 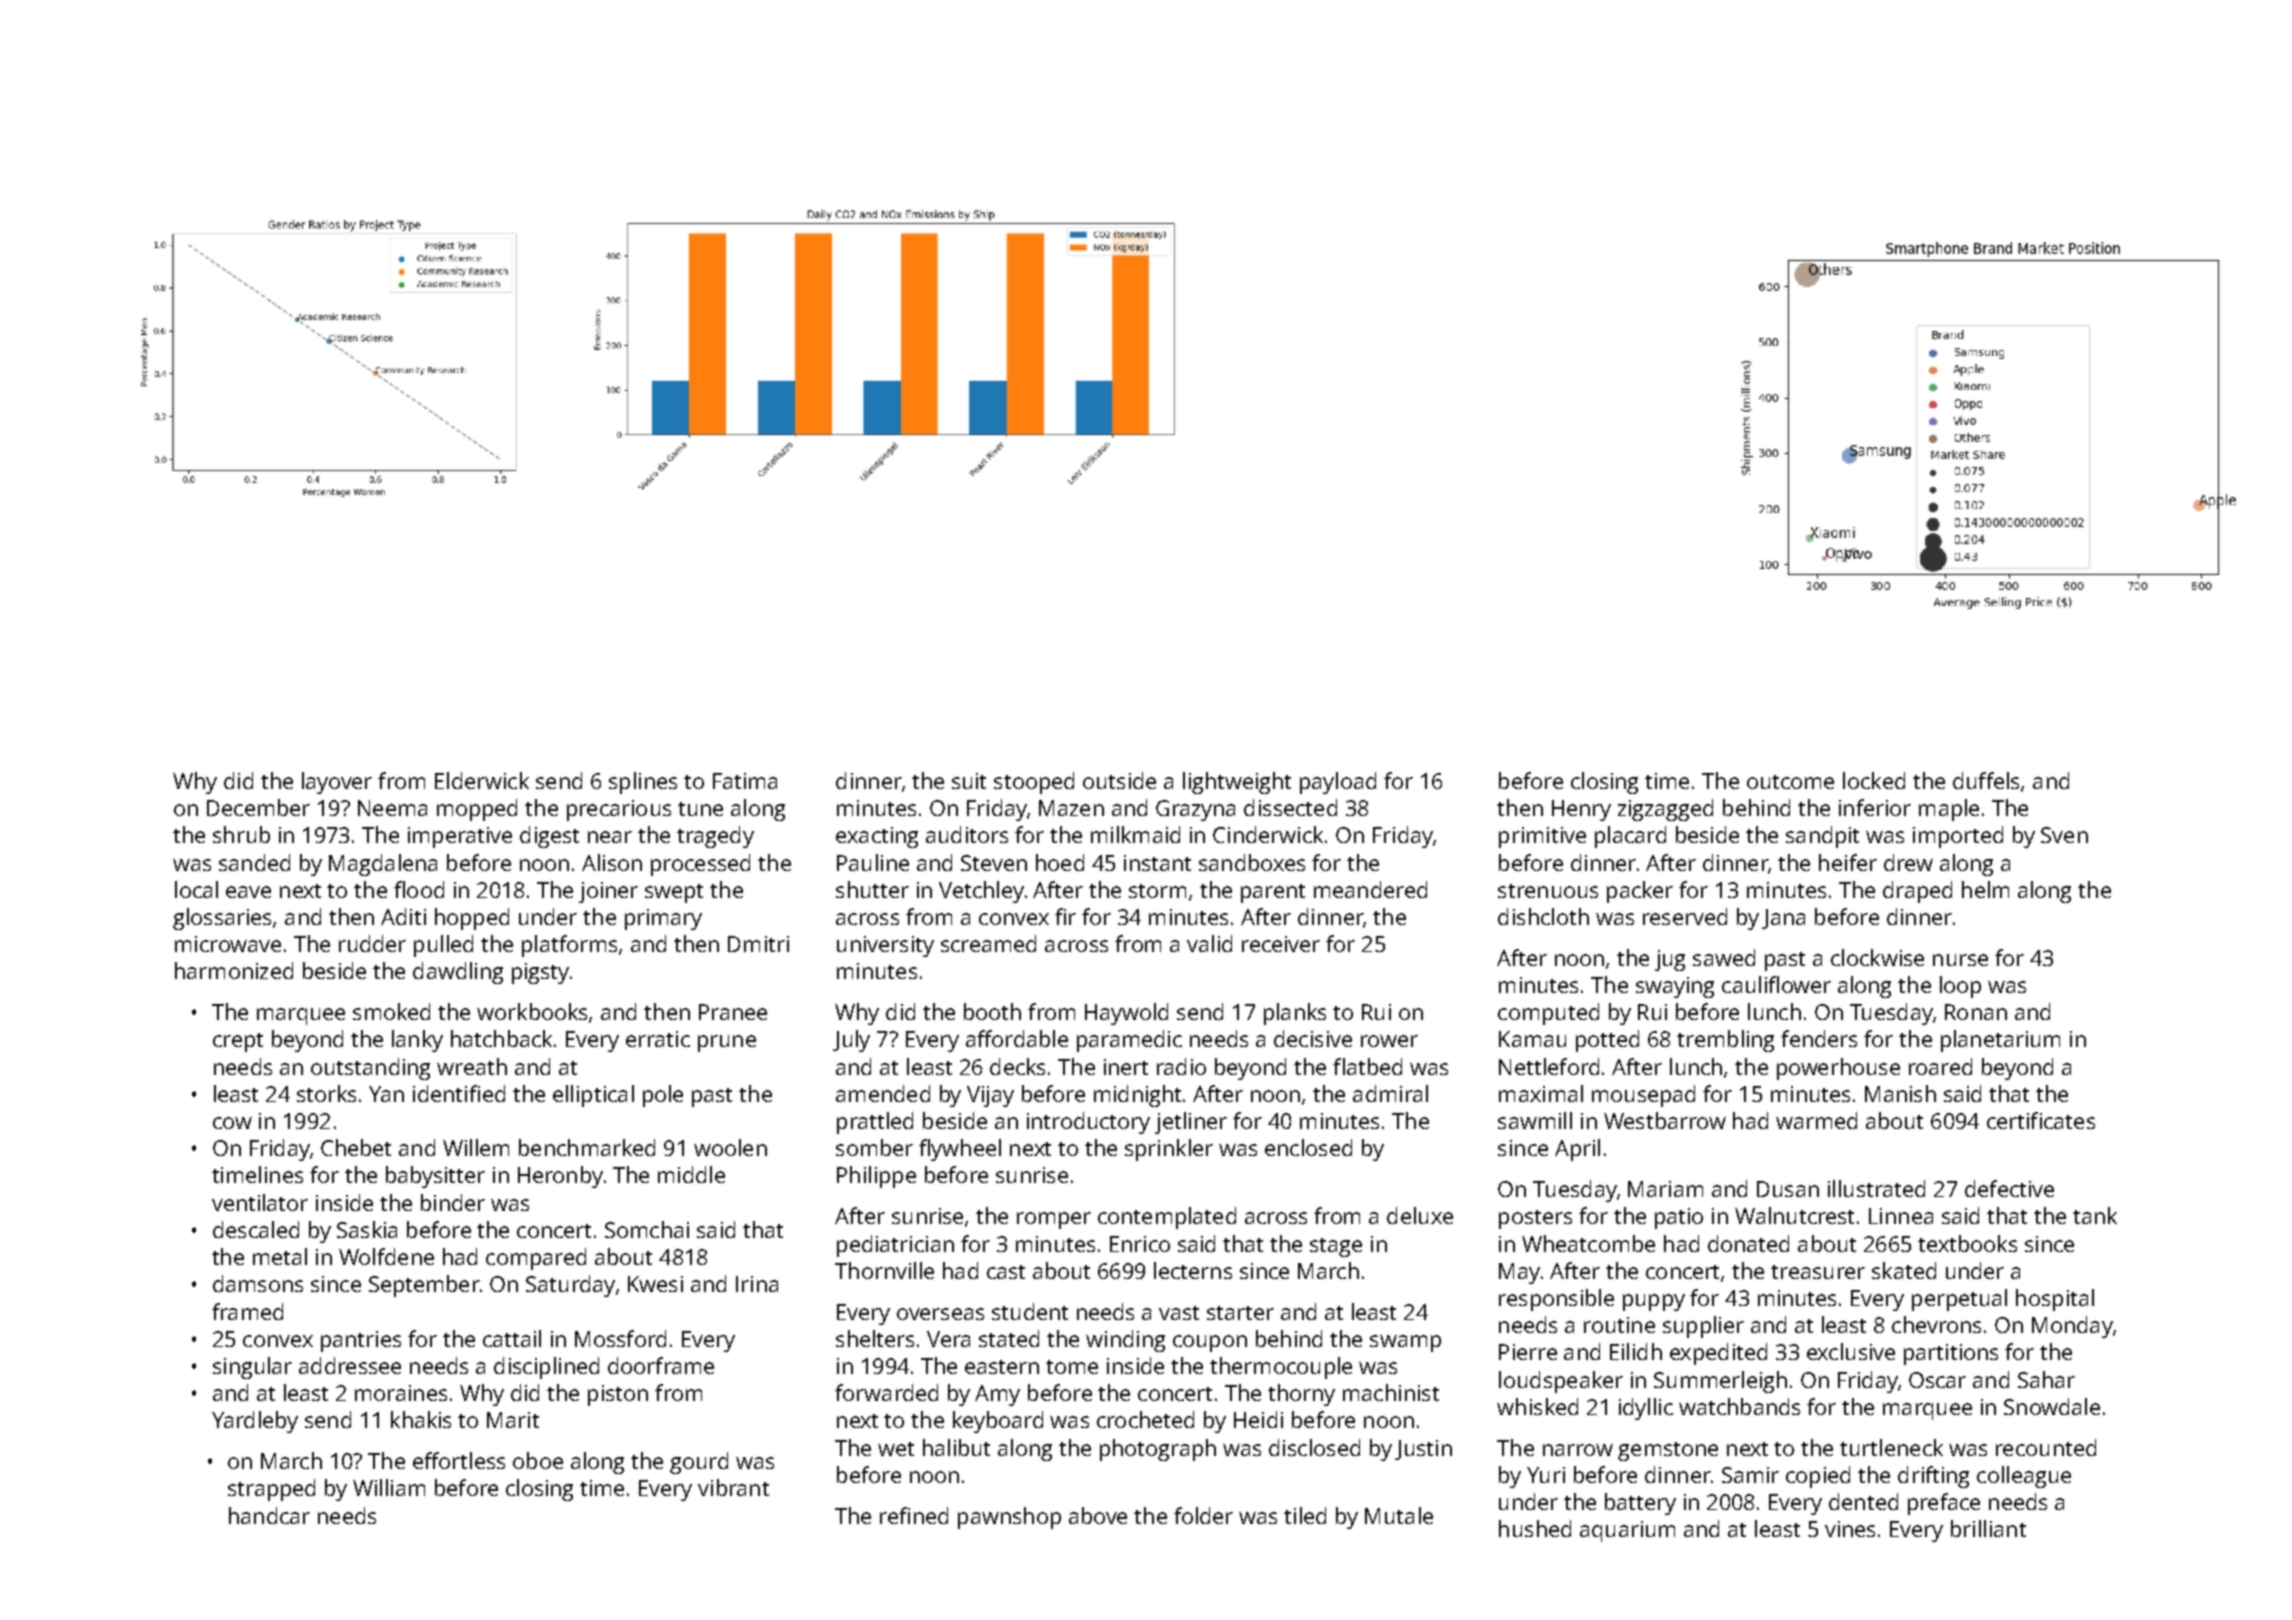 I want to click on outcome, so click(x=1790, y=782).
